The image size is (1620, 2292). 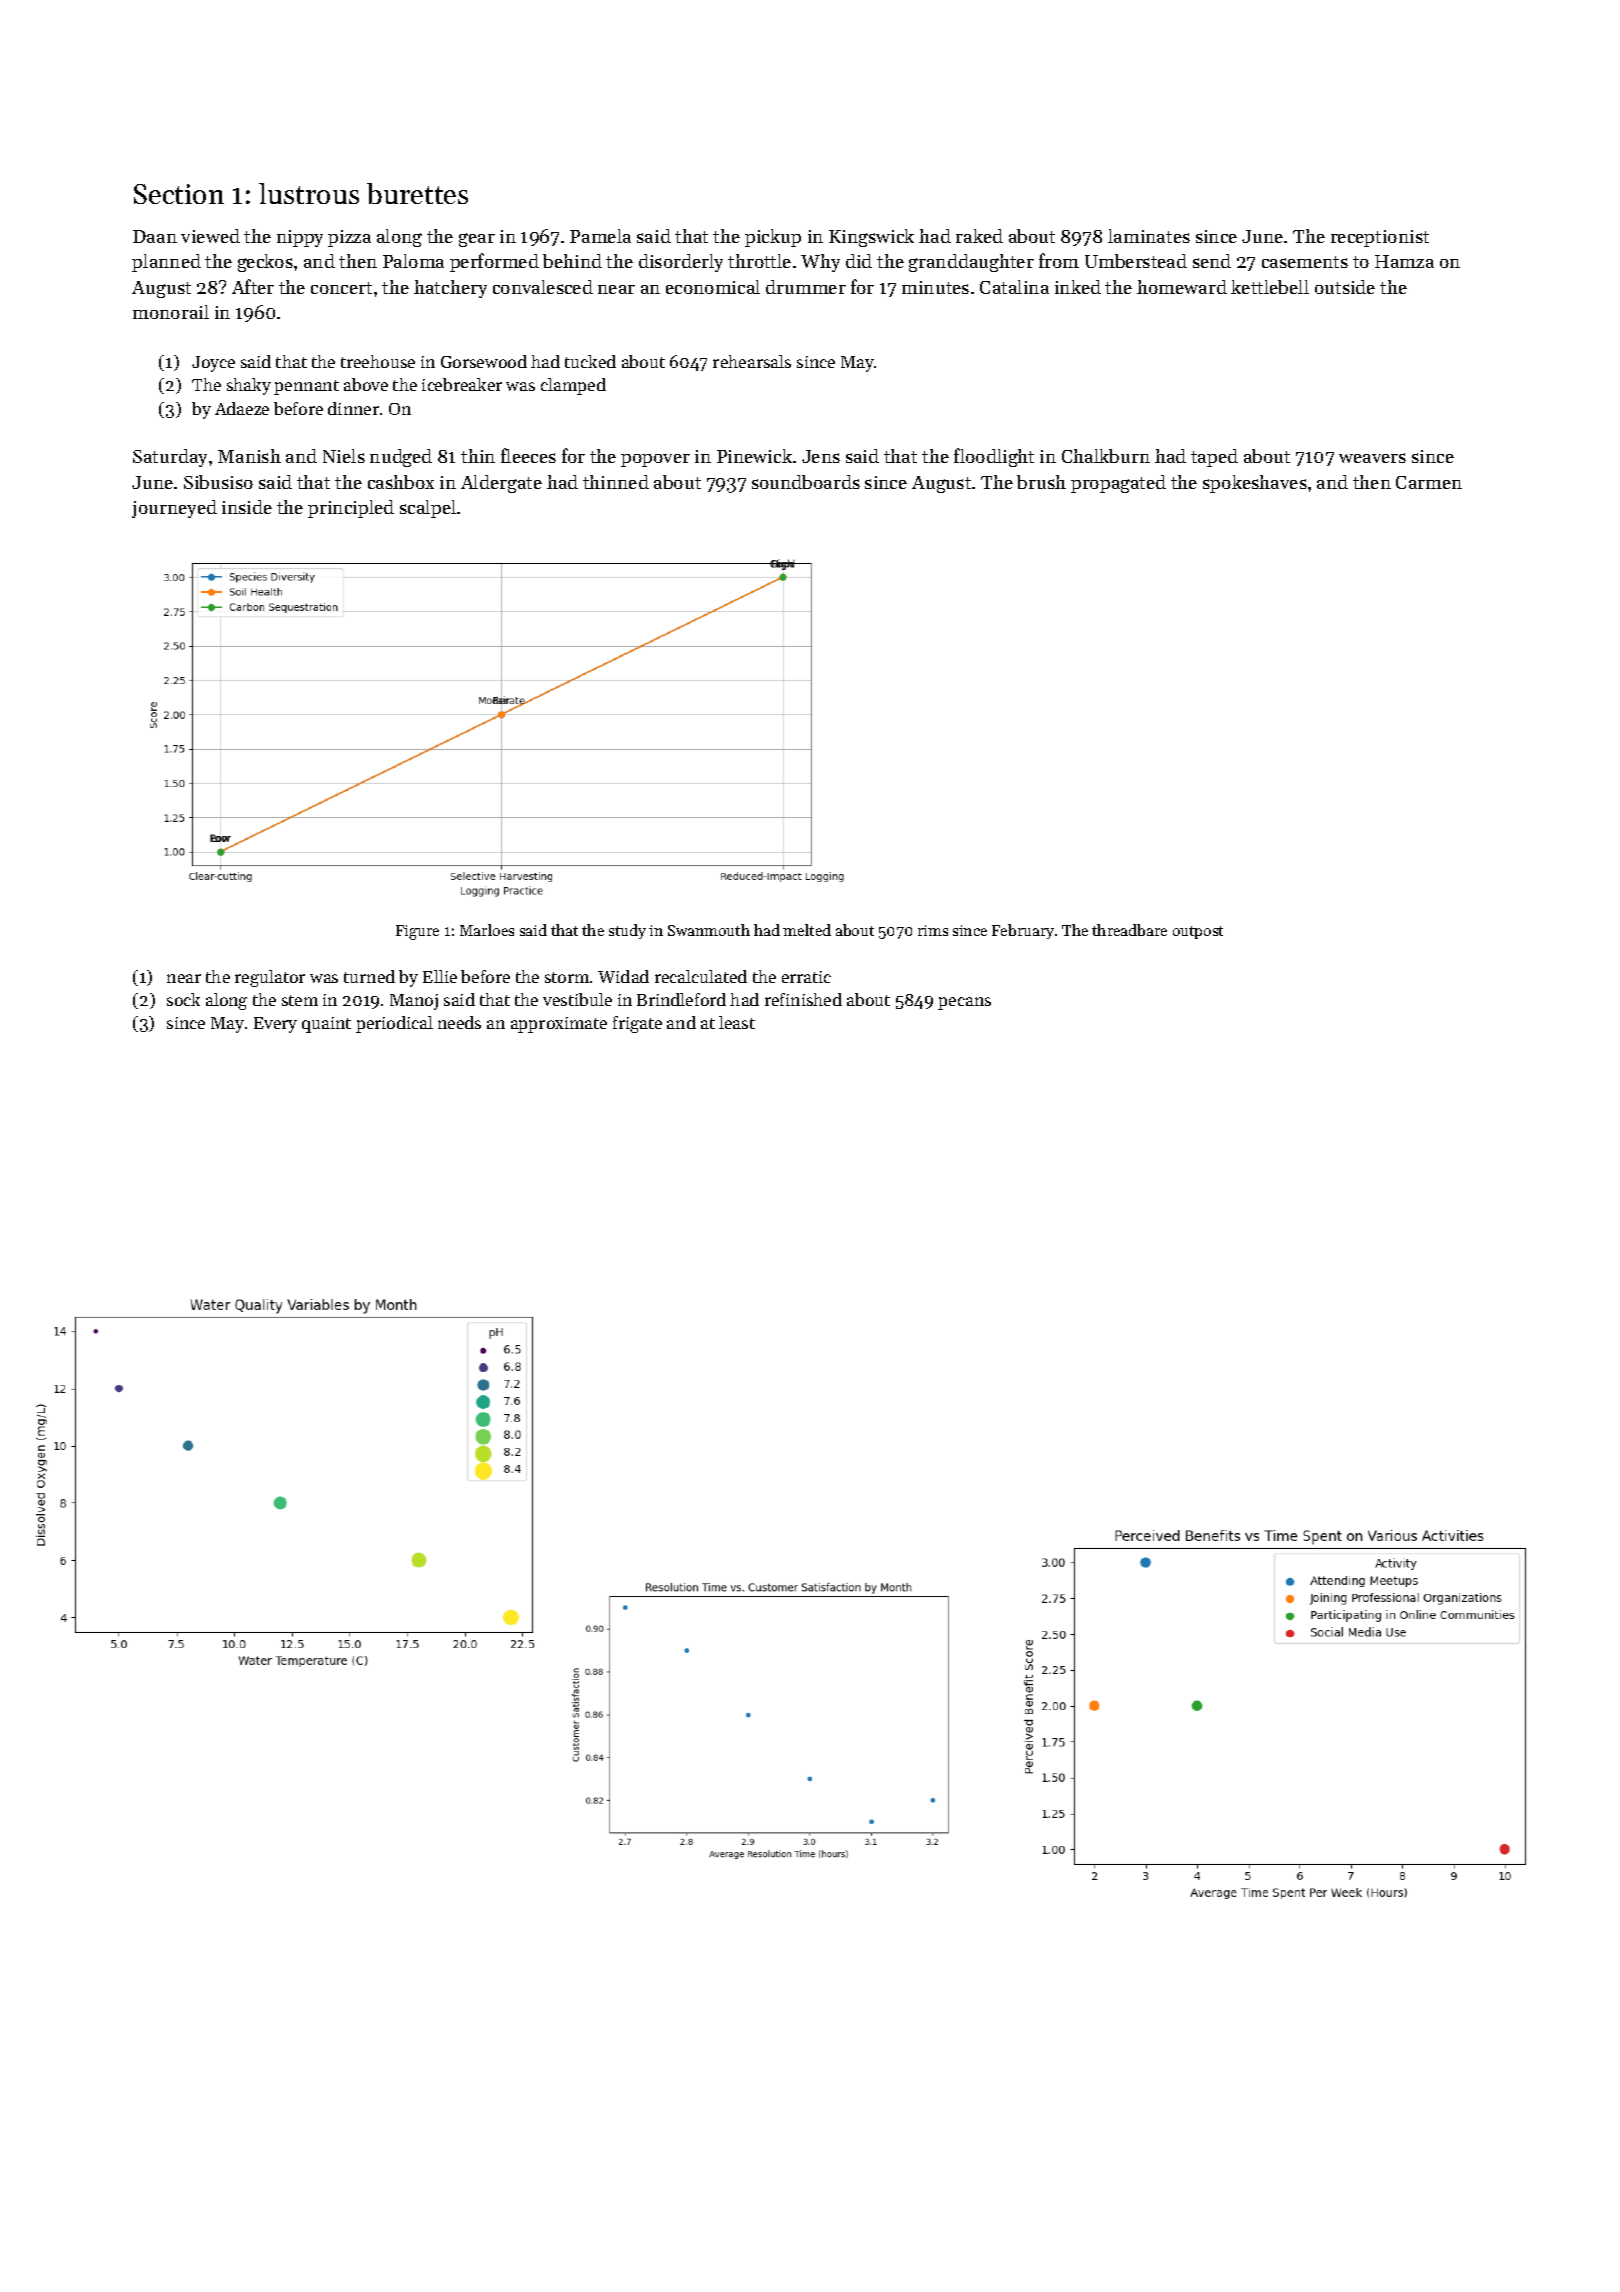 I want to click on burettes, so click(x=417, y=193).
